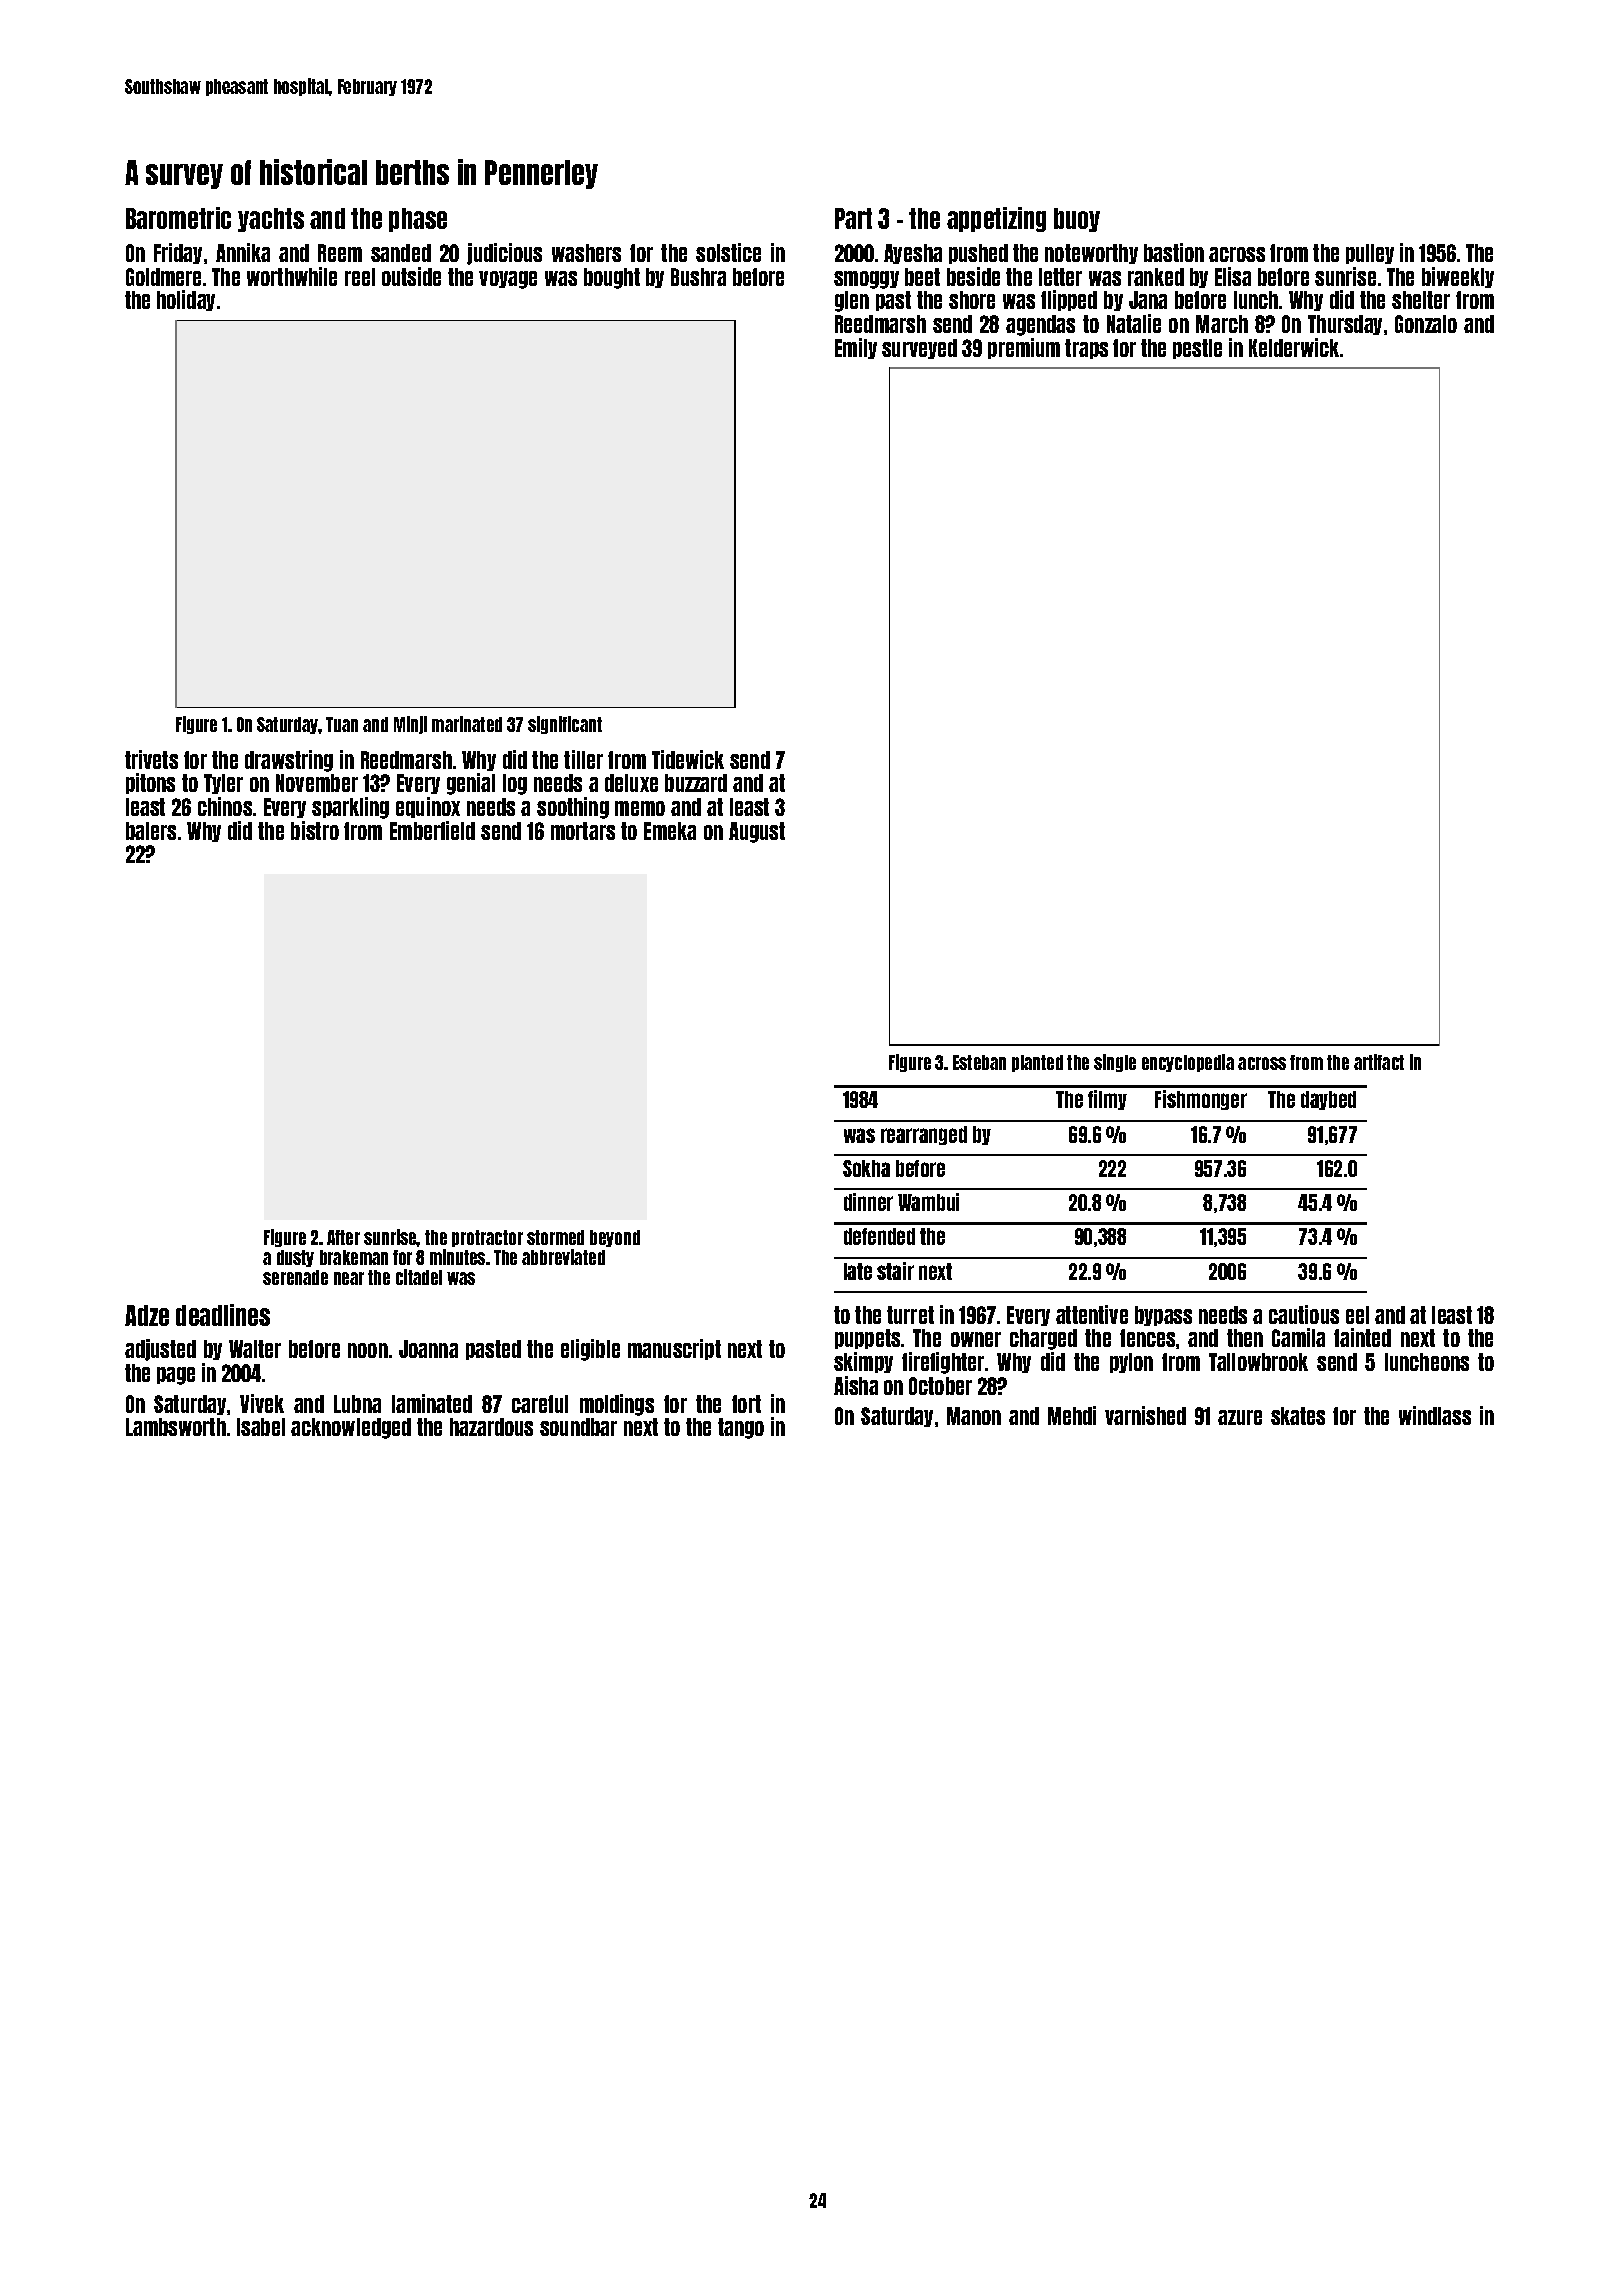 Image resolution: width=1620 pixels, height=2292 pixels. I want to click on Tidewick, so click(688, 759).
